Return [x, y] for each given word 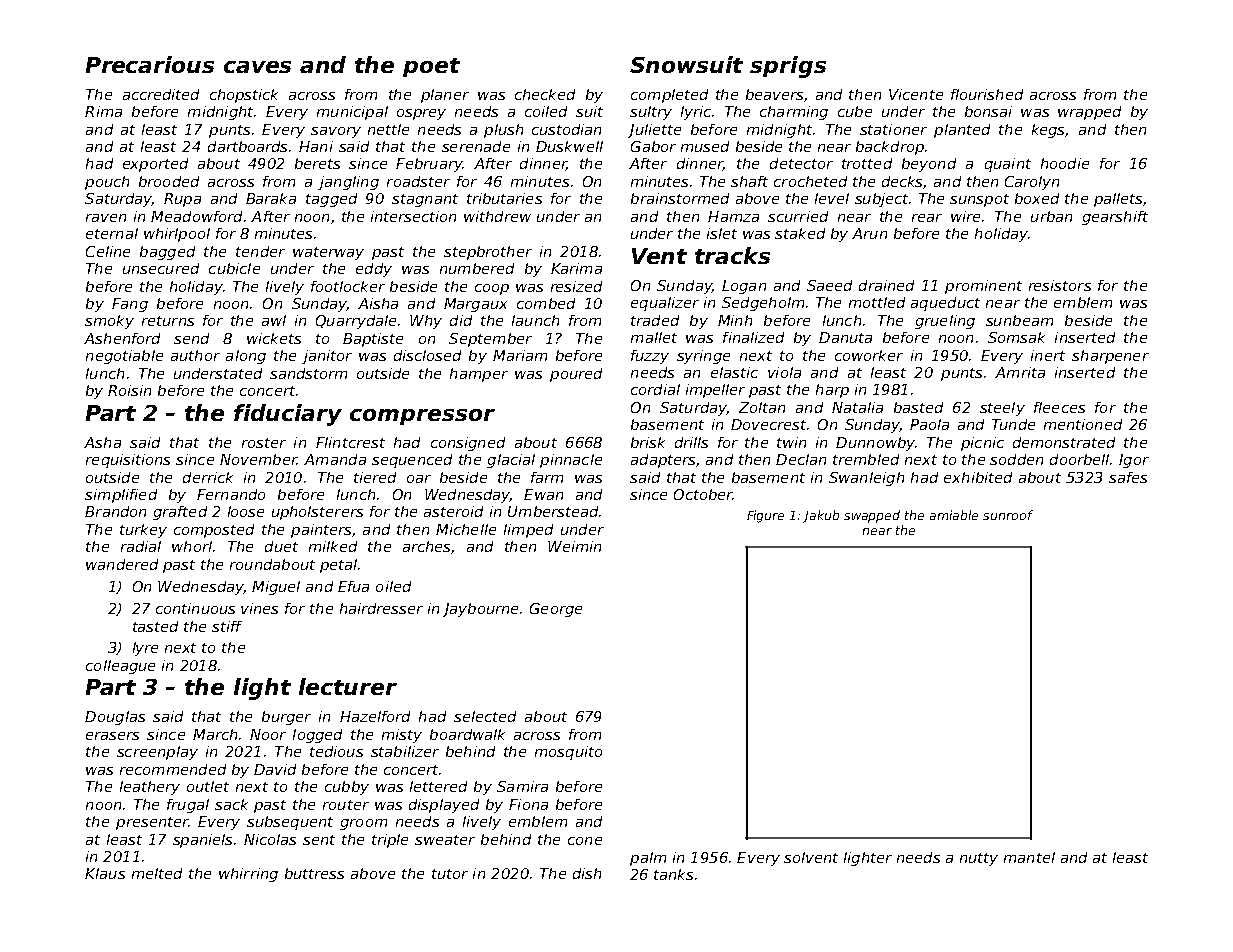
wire [965, 216]
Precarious [150, 64]
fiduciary [288, 415]
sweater [445, 840]
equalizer [665, 304]
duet [281, 546]
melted [157, 873]
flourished [987, 94]
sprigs [788, 67]
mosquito [568, 753]
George [556, 610]
